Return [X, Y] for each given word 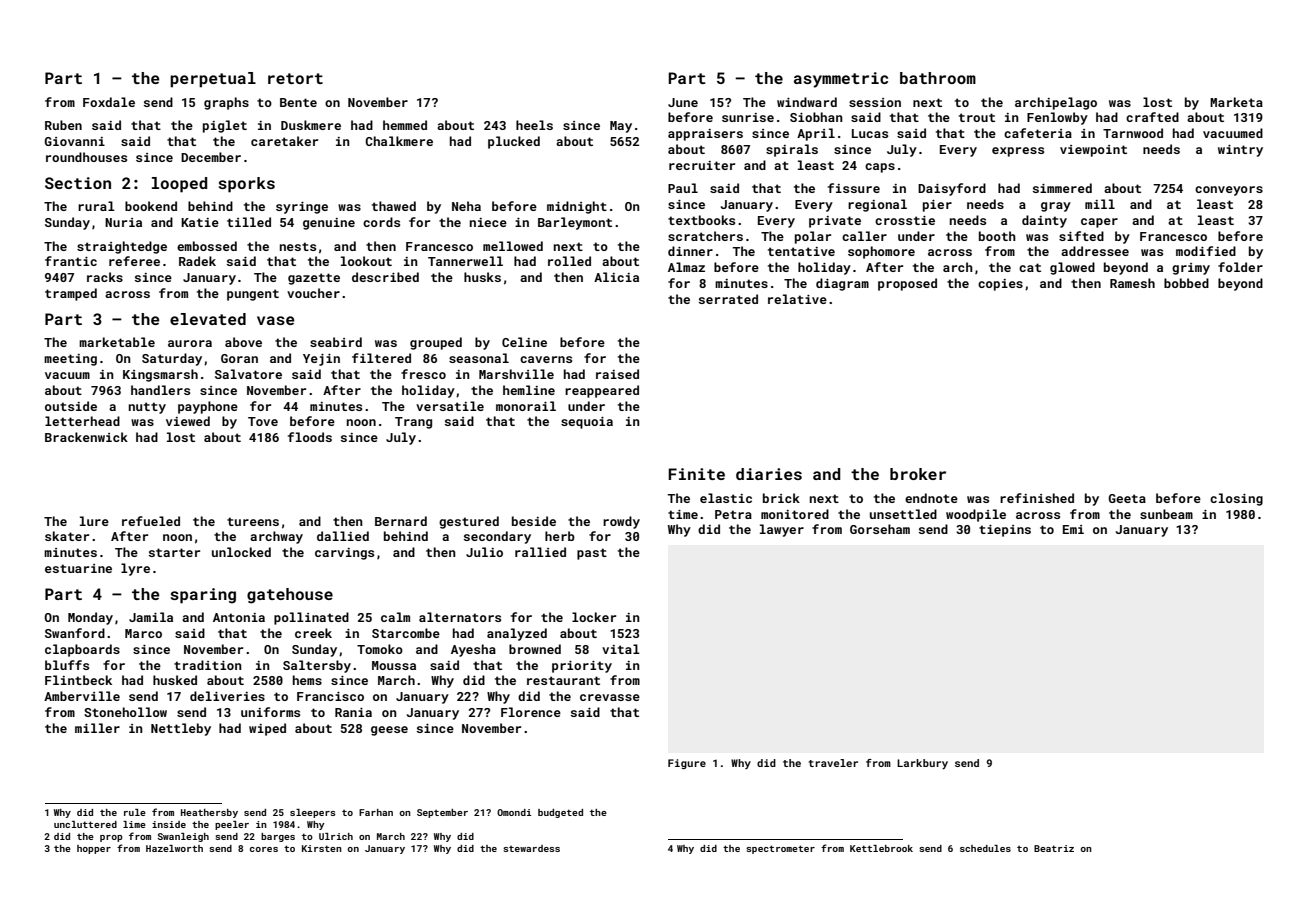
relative [797, 299]
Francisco [330, 696]
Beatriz [1054, 848]
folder [1240, 267]
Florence [531, 712]
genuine [329, 224]
